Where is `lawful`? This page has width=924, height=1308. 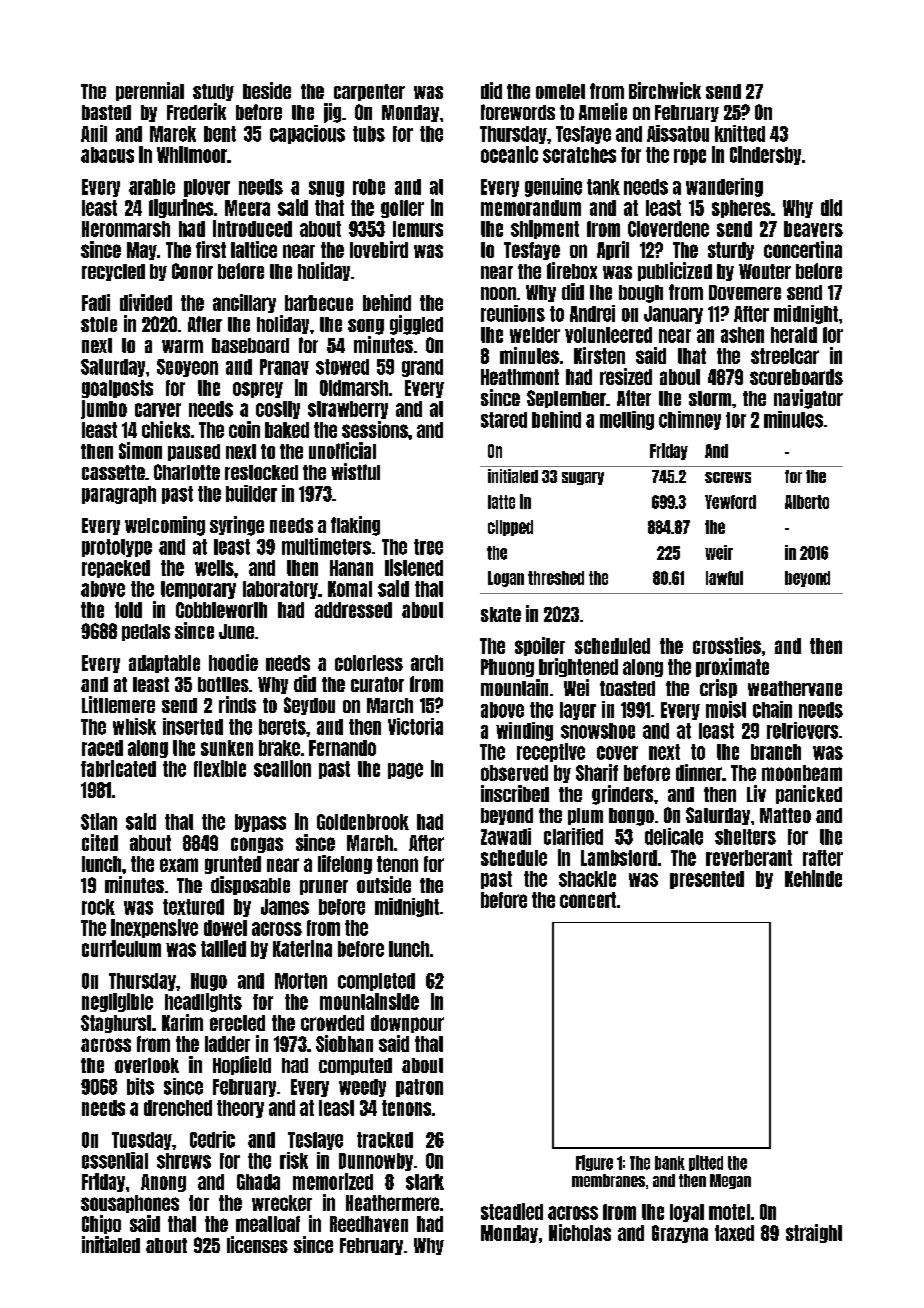 lawful is located at coordinates (724, 578).
